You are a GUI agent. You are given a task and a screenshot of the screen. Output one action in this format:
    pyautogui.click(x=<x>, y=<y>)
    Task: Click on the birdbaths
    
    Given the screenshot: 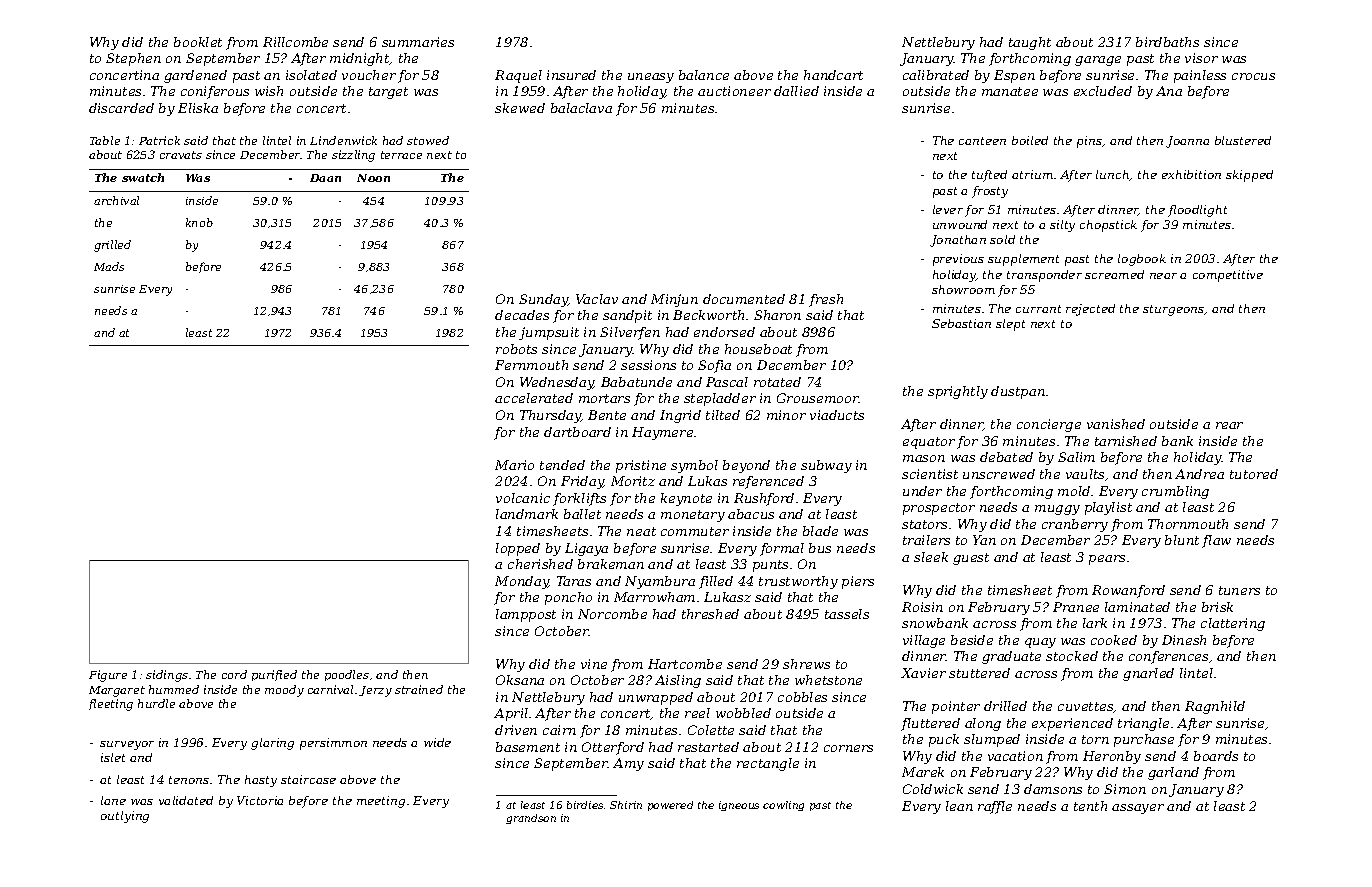 What is the action you would take?
    pyautogui.click(x=1167, y=42)
